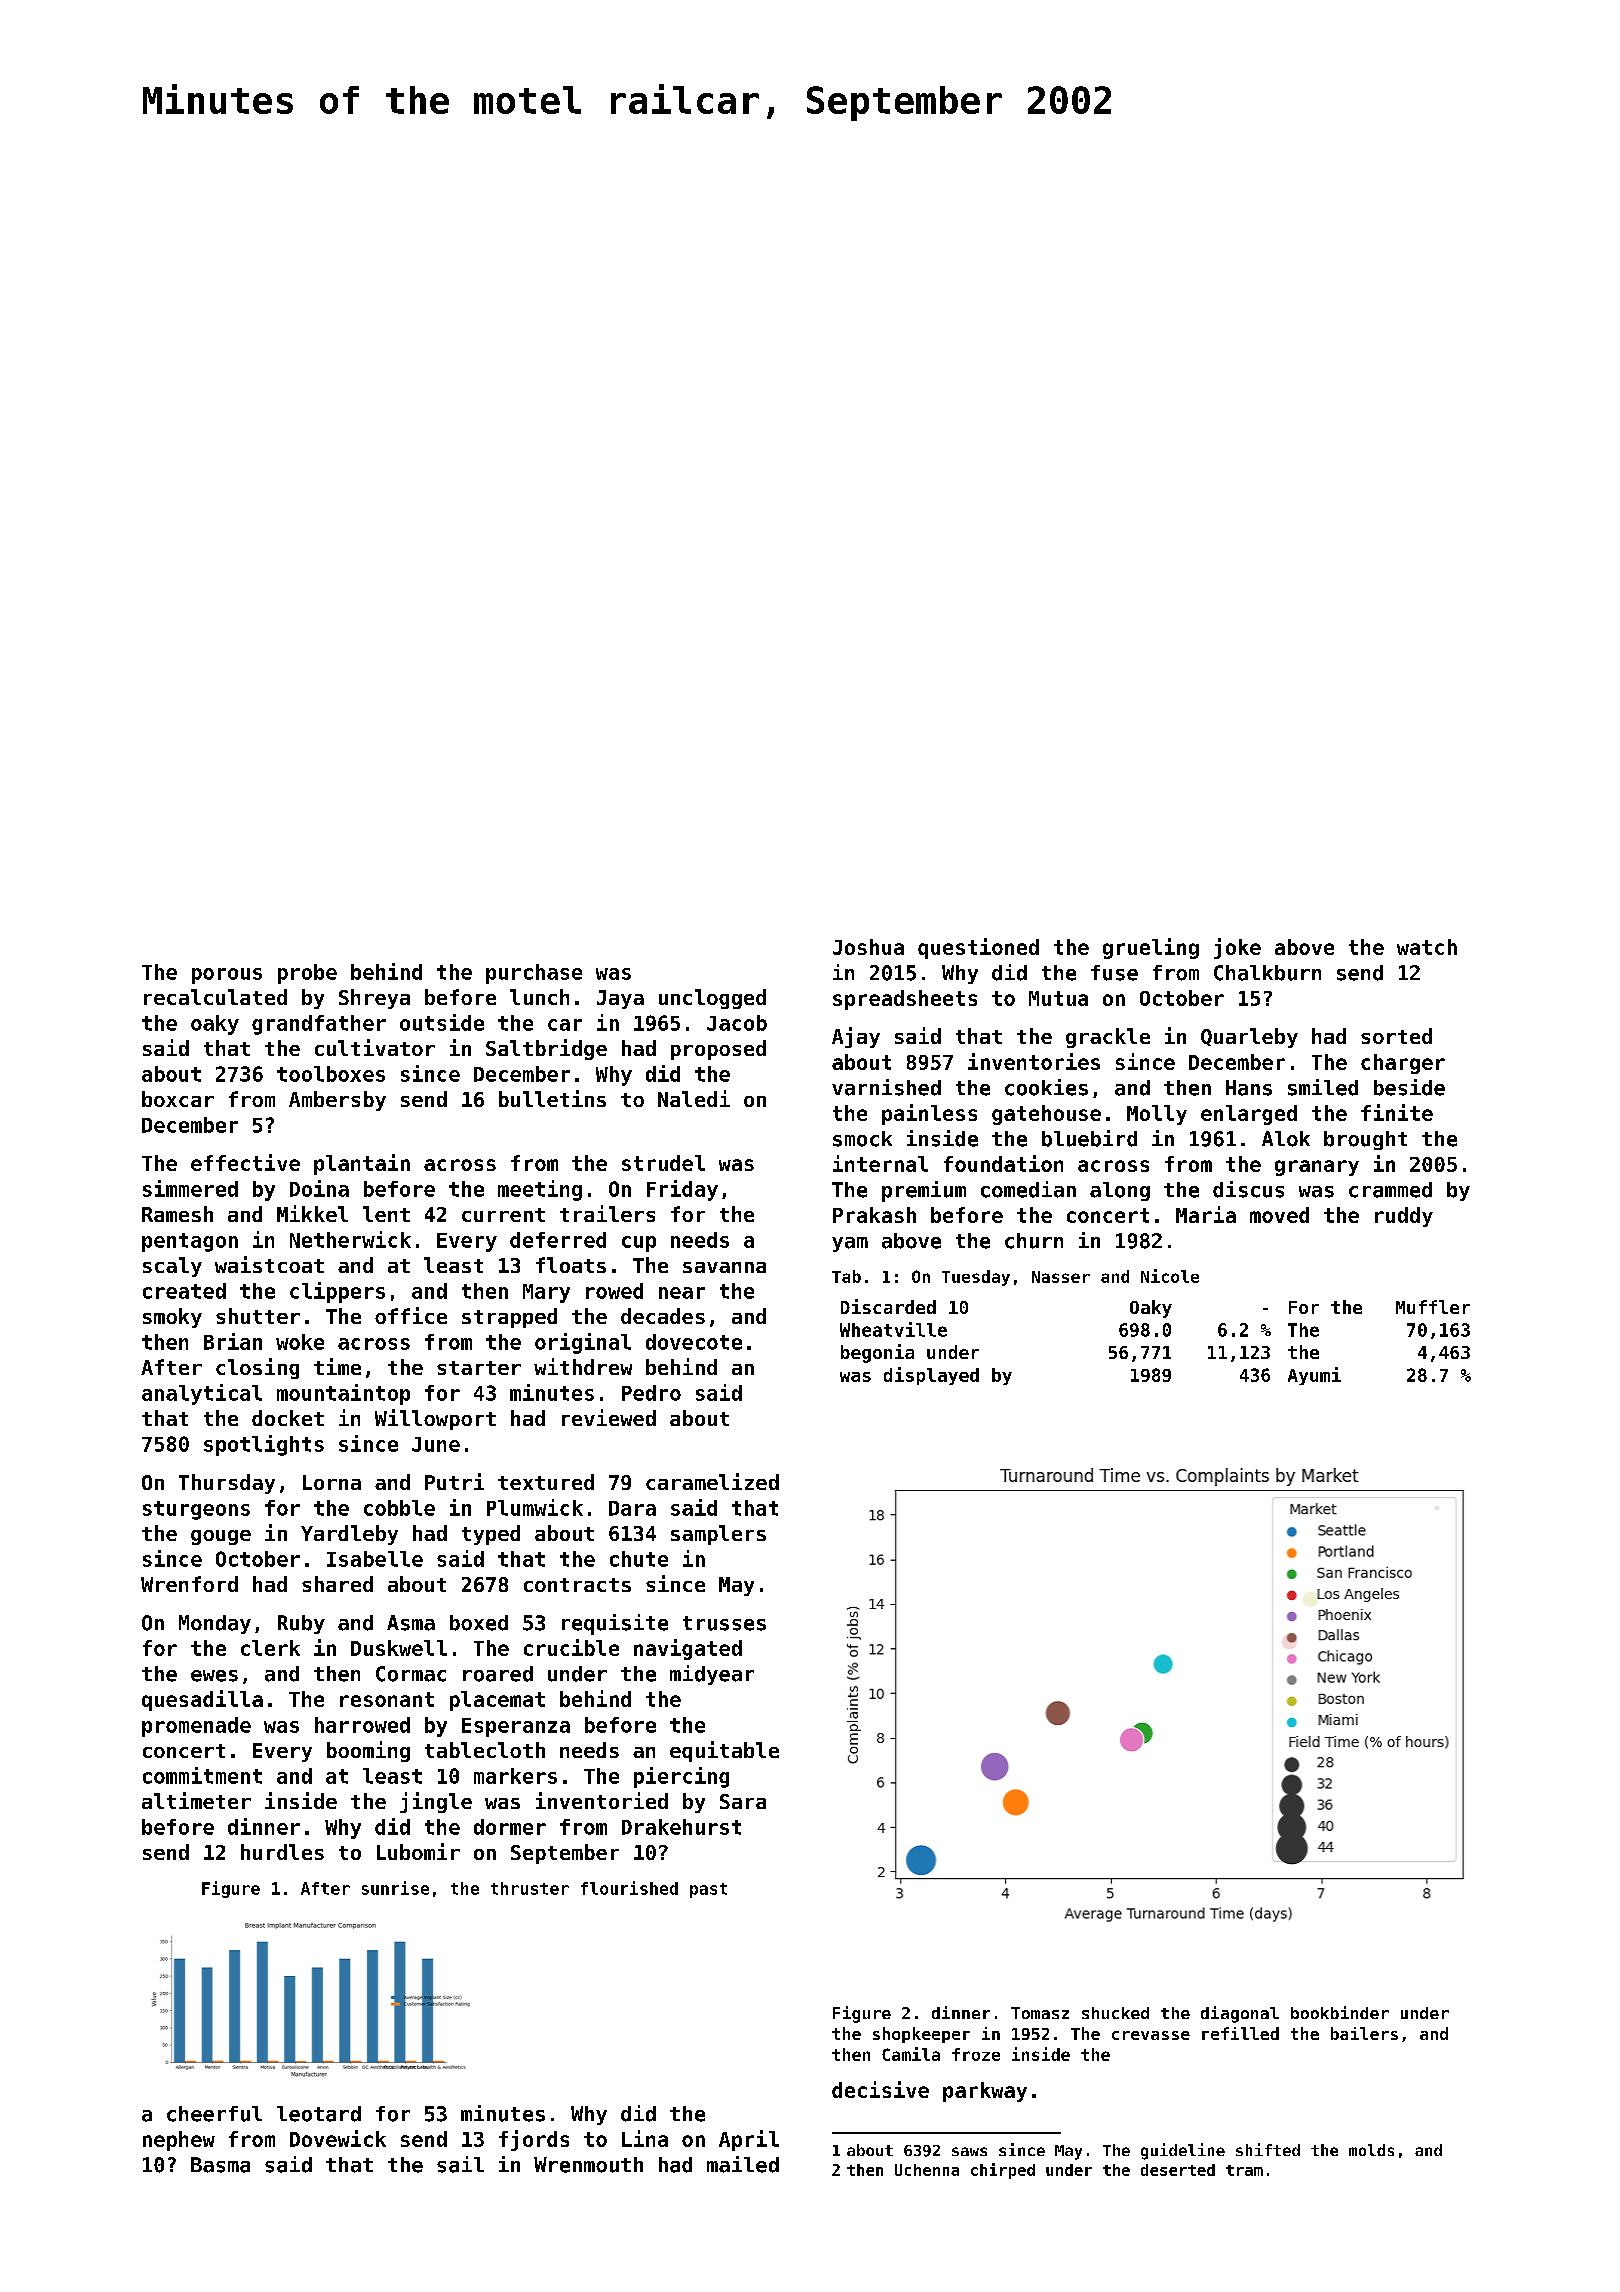  What do you see at coordinates (1089, 1138) in the screenshot?
I see `bluebird` at bounding box center [1089, 1138].
